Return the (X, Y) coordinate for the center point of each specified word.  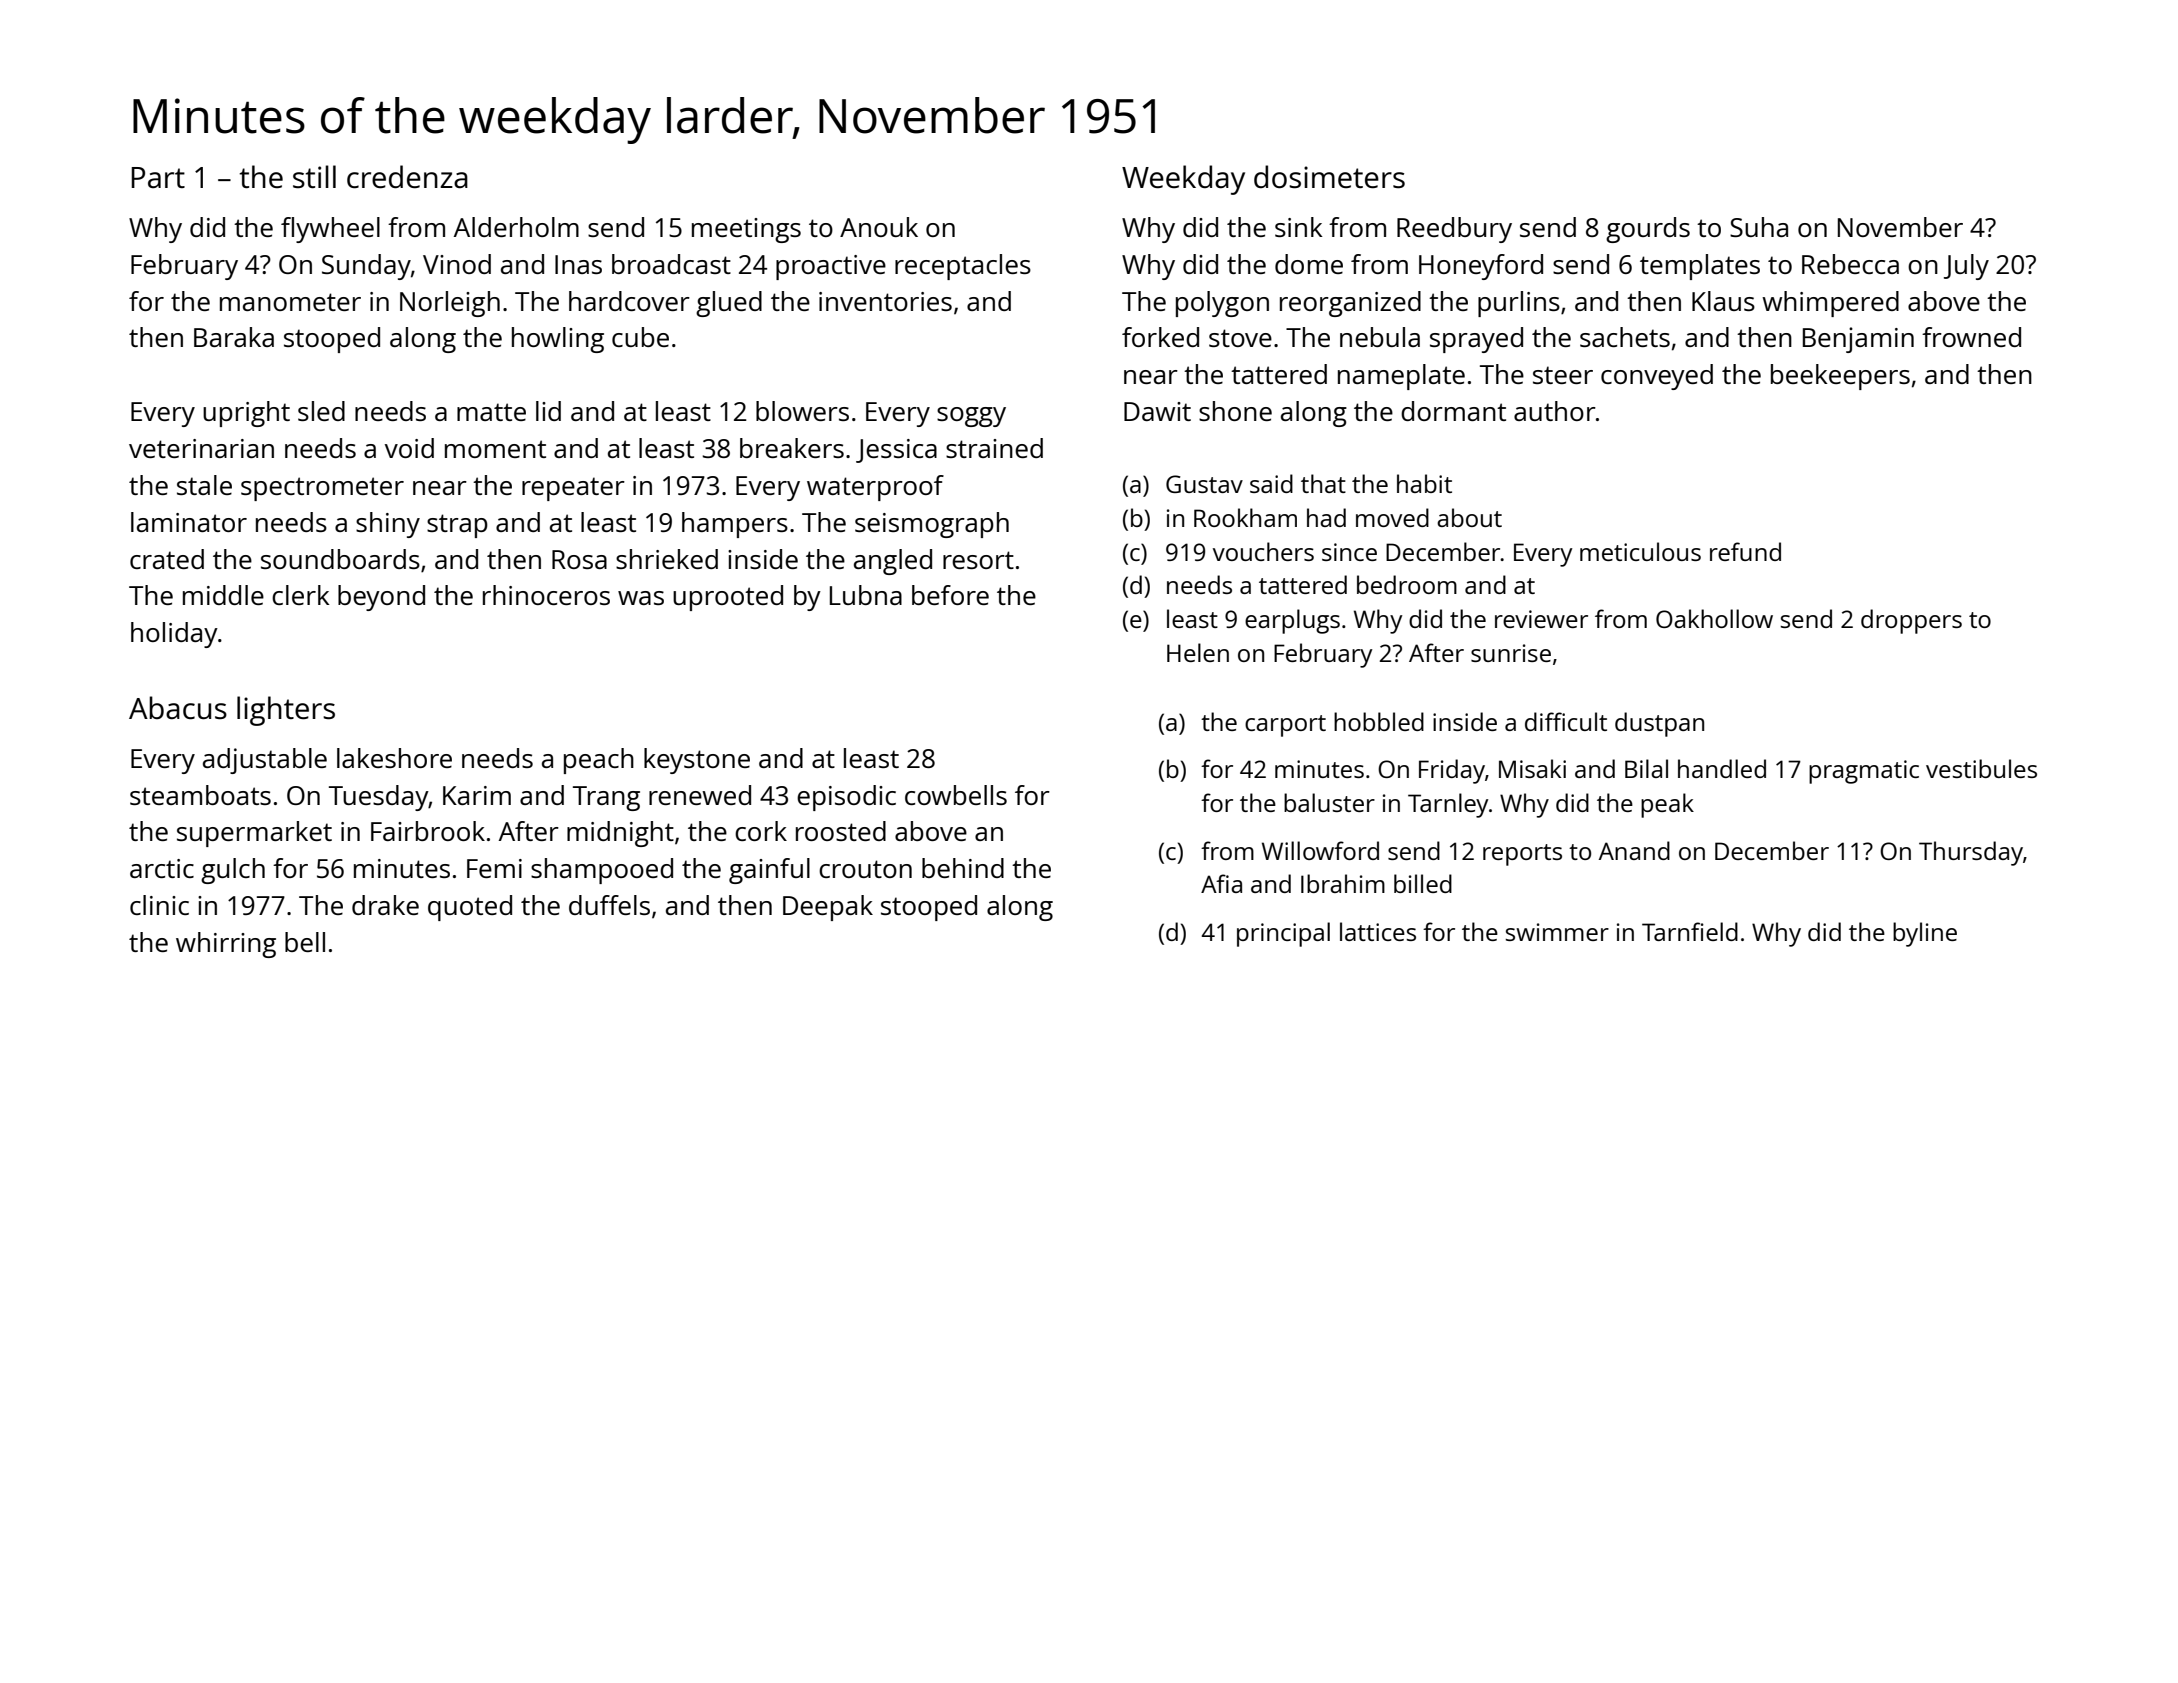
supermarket (254, 834)
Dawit (1157, 411)
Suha (1759, 227)
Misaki (1532, 768)
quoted (470, 908)
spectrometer (322, 489)
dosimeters (1329, 177)
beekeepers (1840, 377)
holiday (174, 635)
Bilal (1646, 768)
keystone (697, 761)
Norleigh (450, 304)
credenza (407, 177)
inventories (885, 301)
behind (963, 868)
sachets (1625, 337)
